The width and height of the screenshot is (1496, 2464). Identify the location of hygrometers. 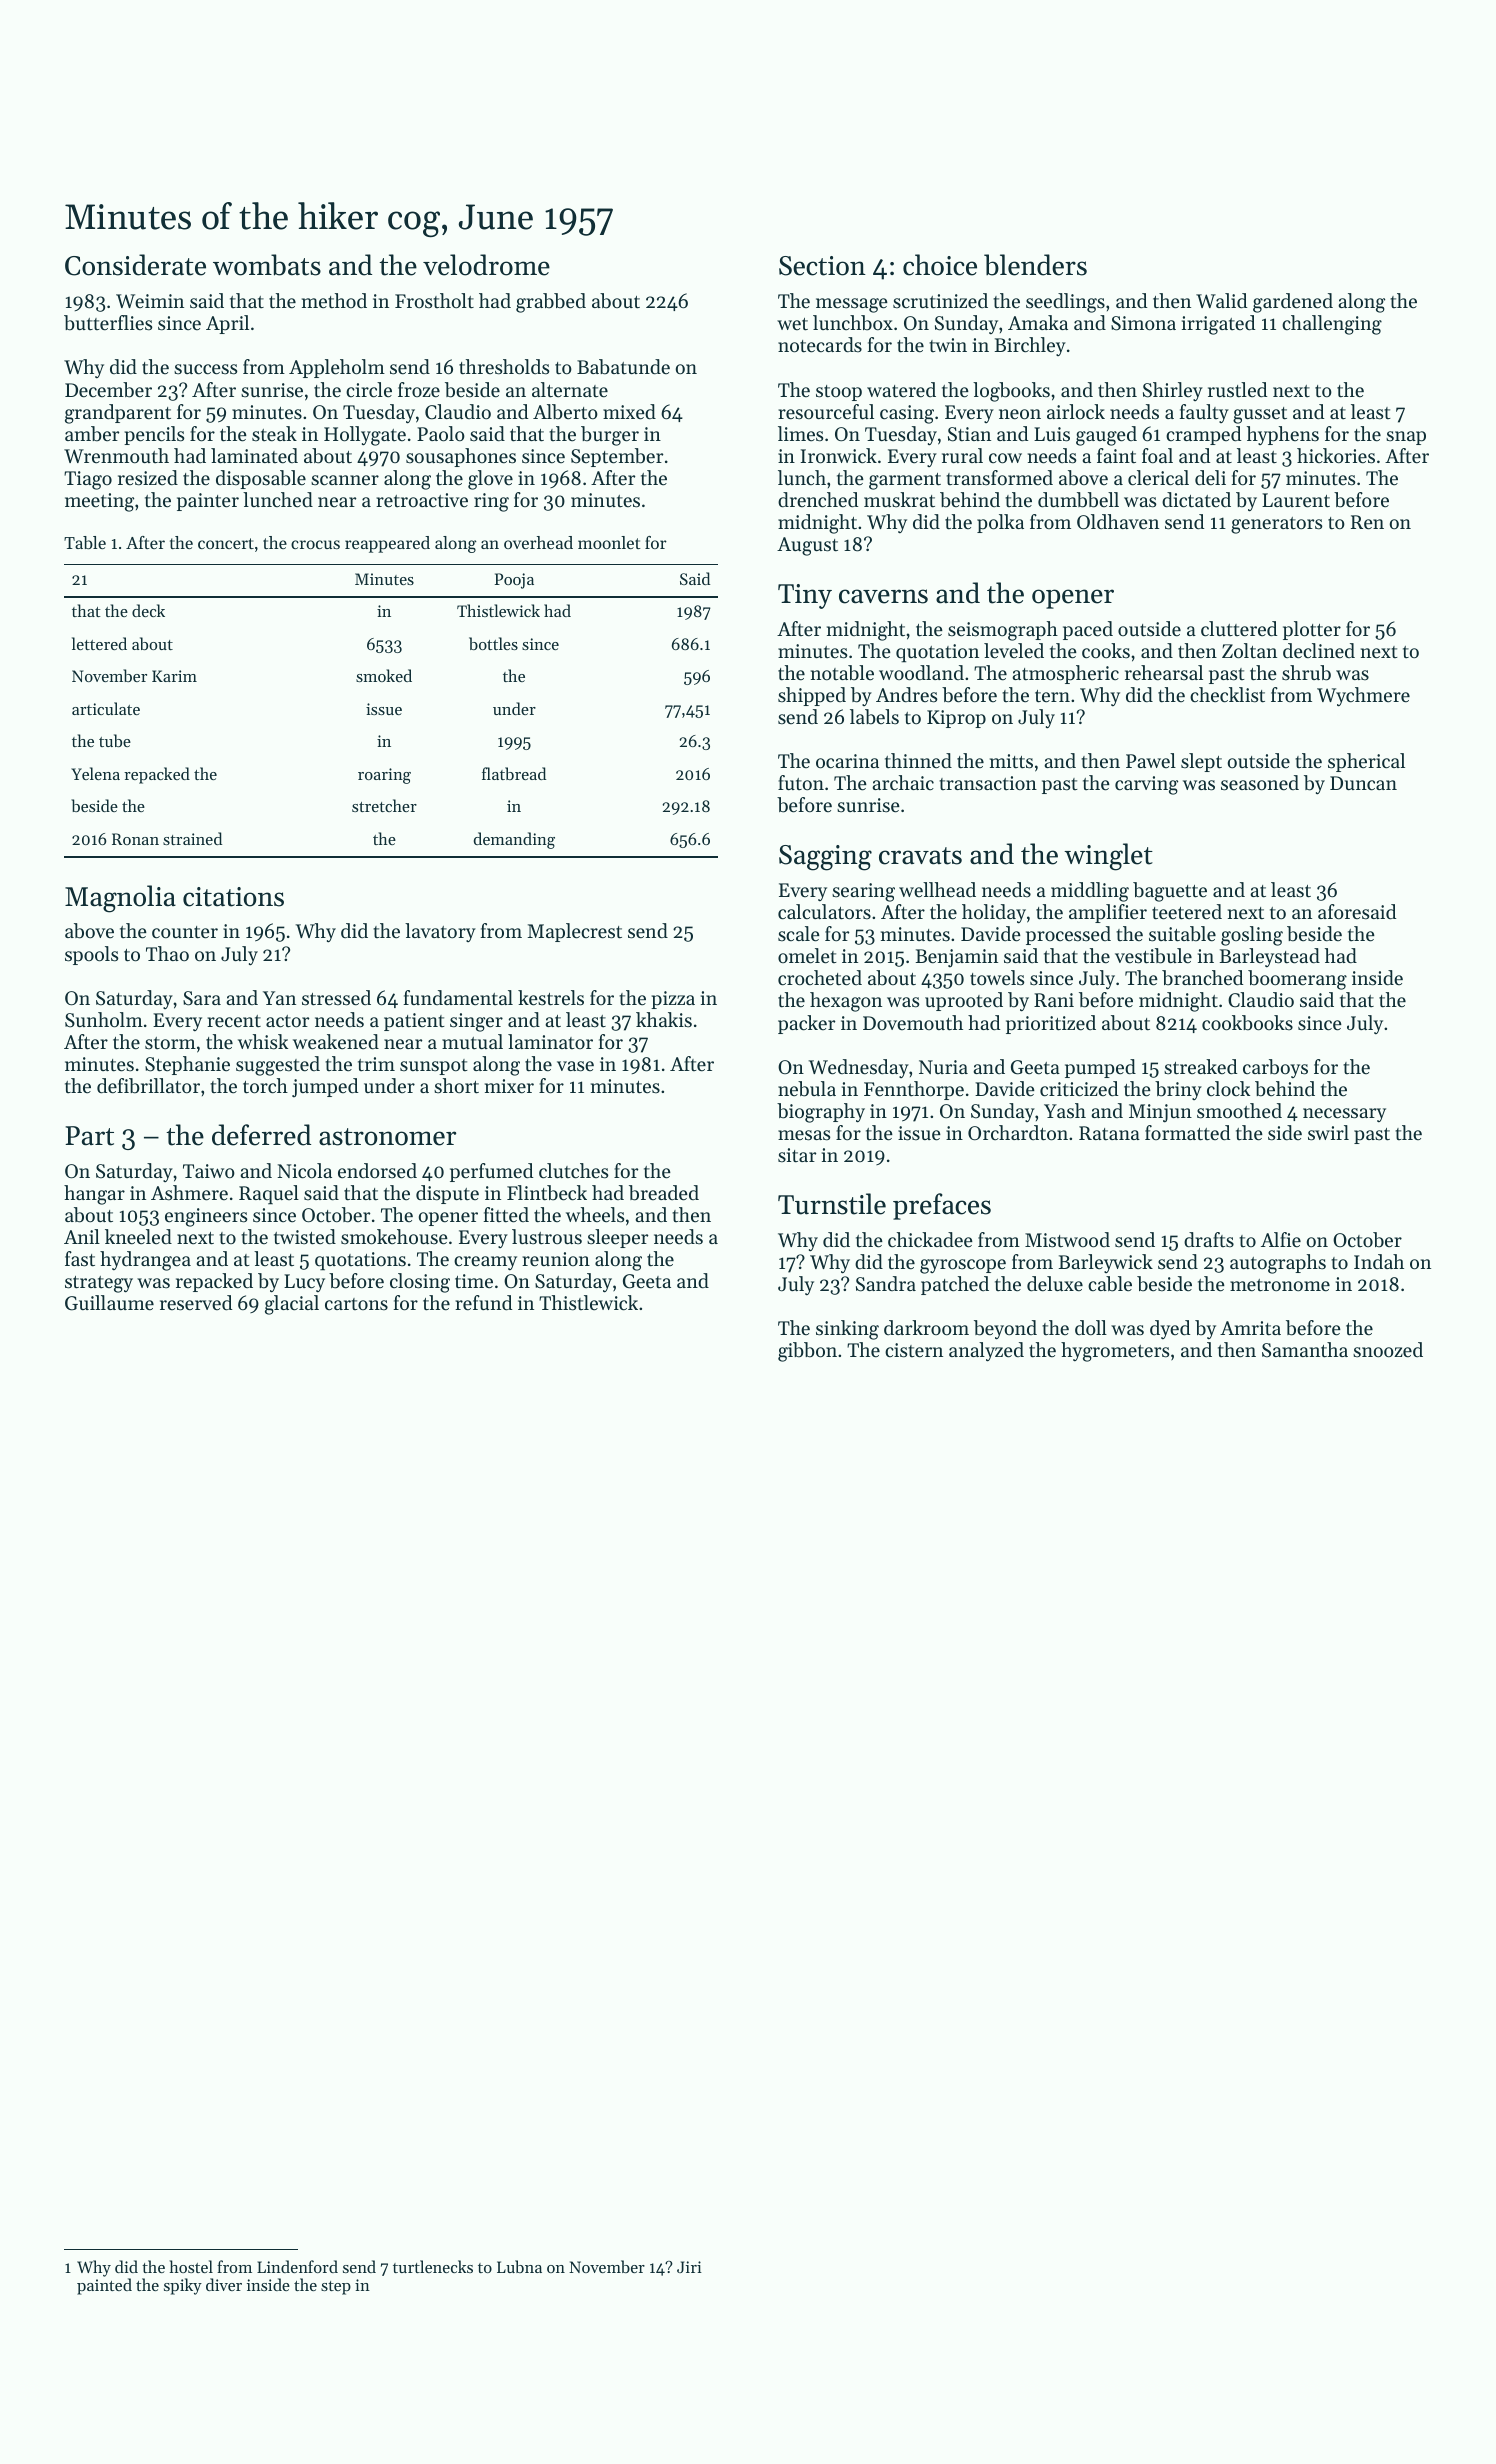
(1115, 1352).
